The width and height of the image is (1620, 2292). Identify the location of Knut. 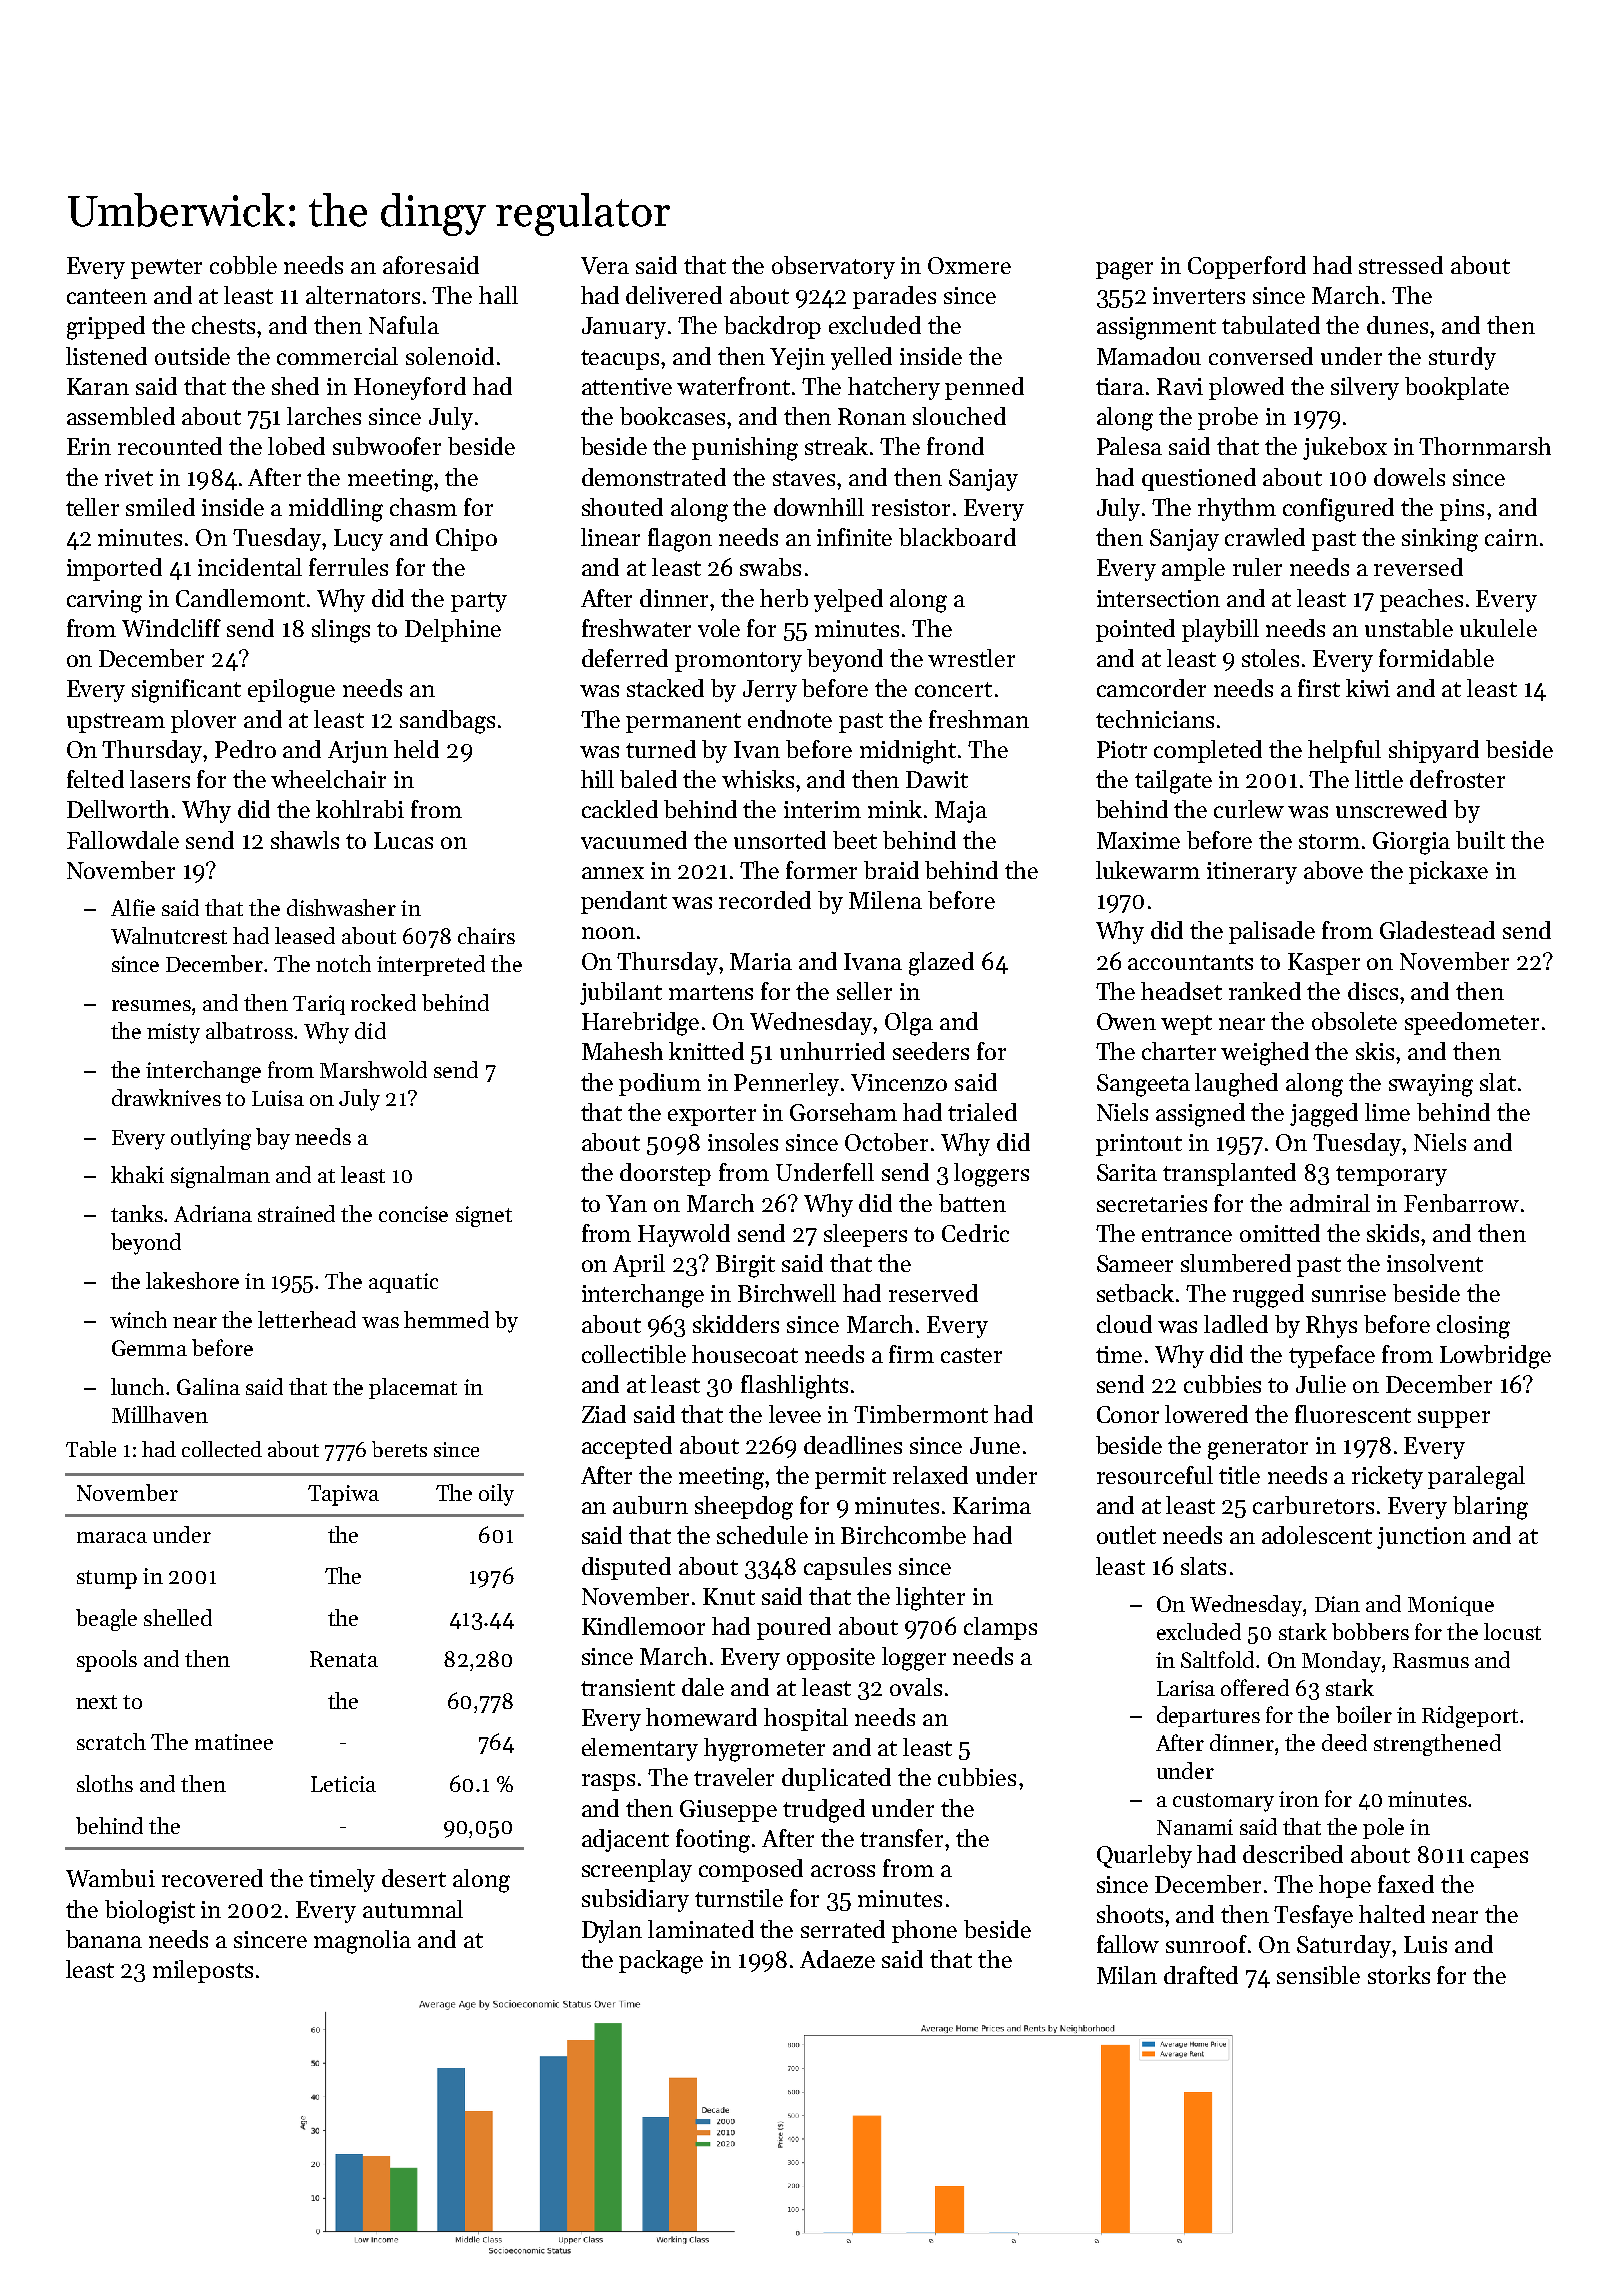
(729, 1596).
